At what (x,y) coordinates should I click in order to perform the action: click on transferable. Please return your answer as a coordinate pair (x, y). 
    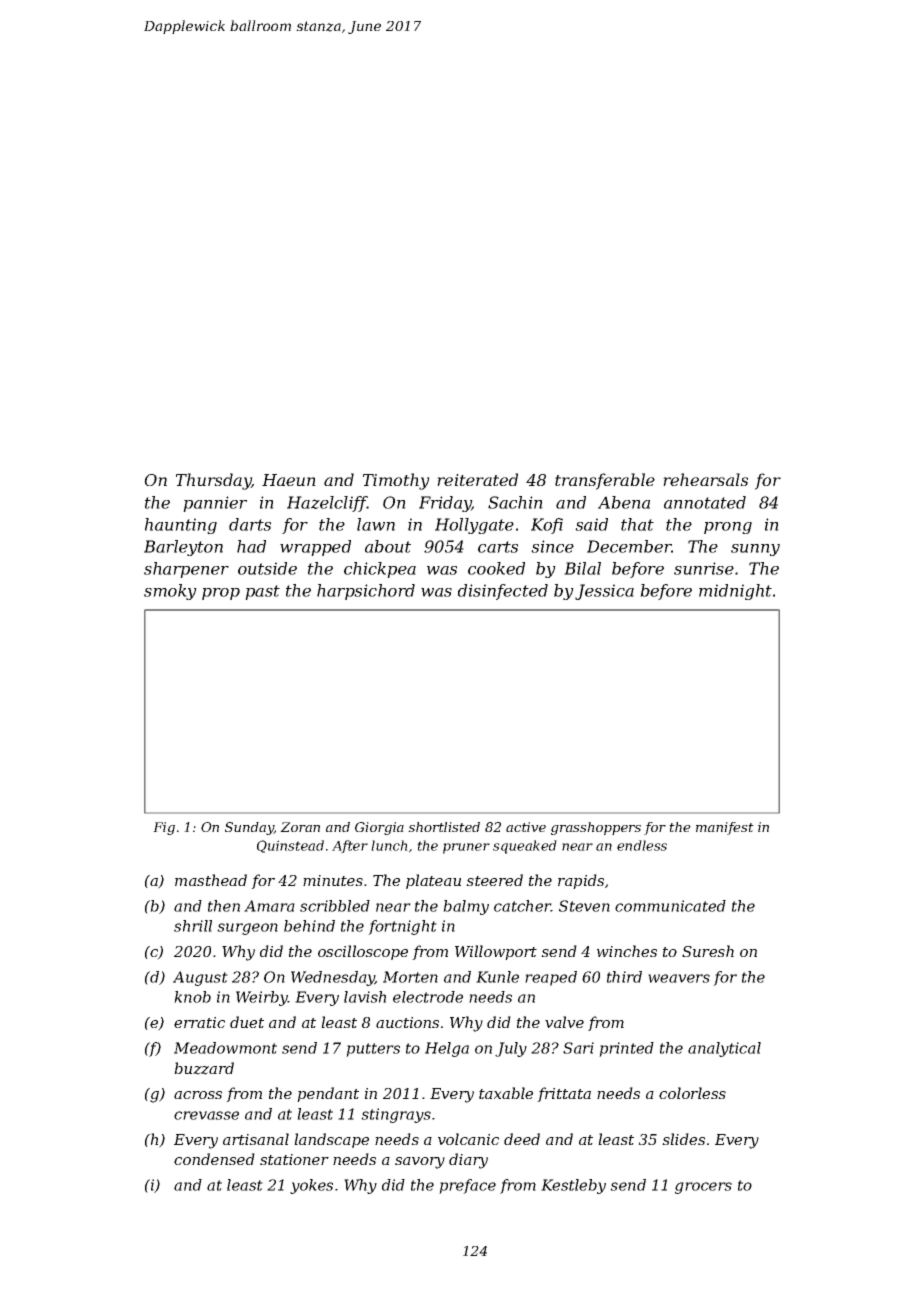
    Looking at the image, I should click on (605, 481).
